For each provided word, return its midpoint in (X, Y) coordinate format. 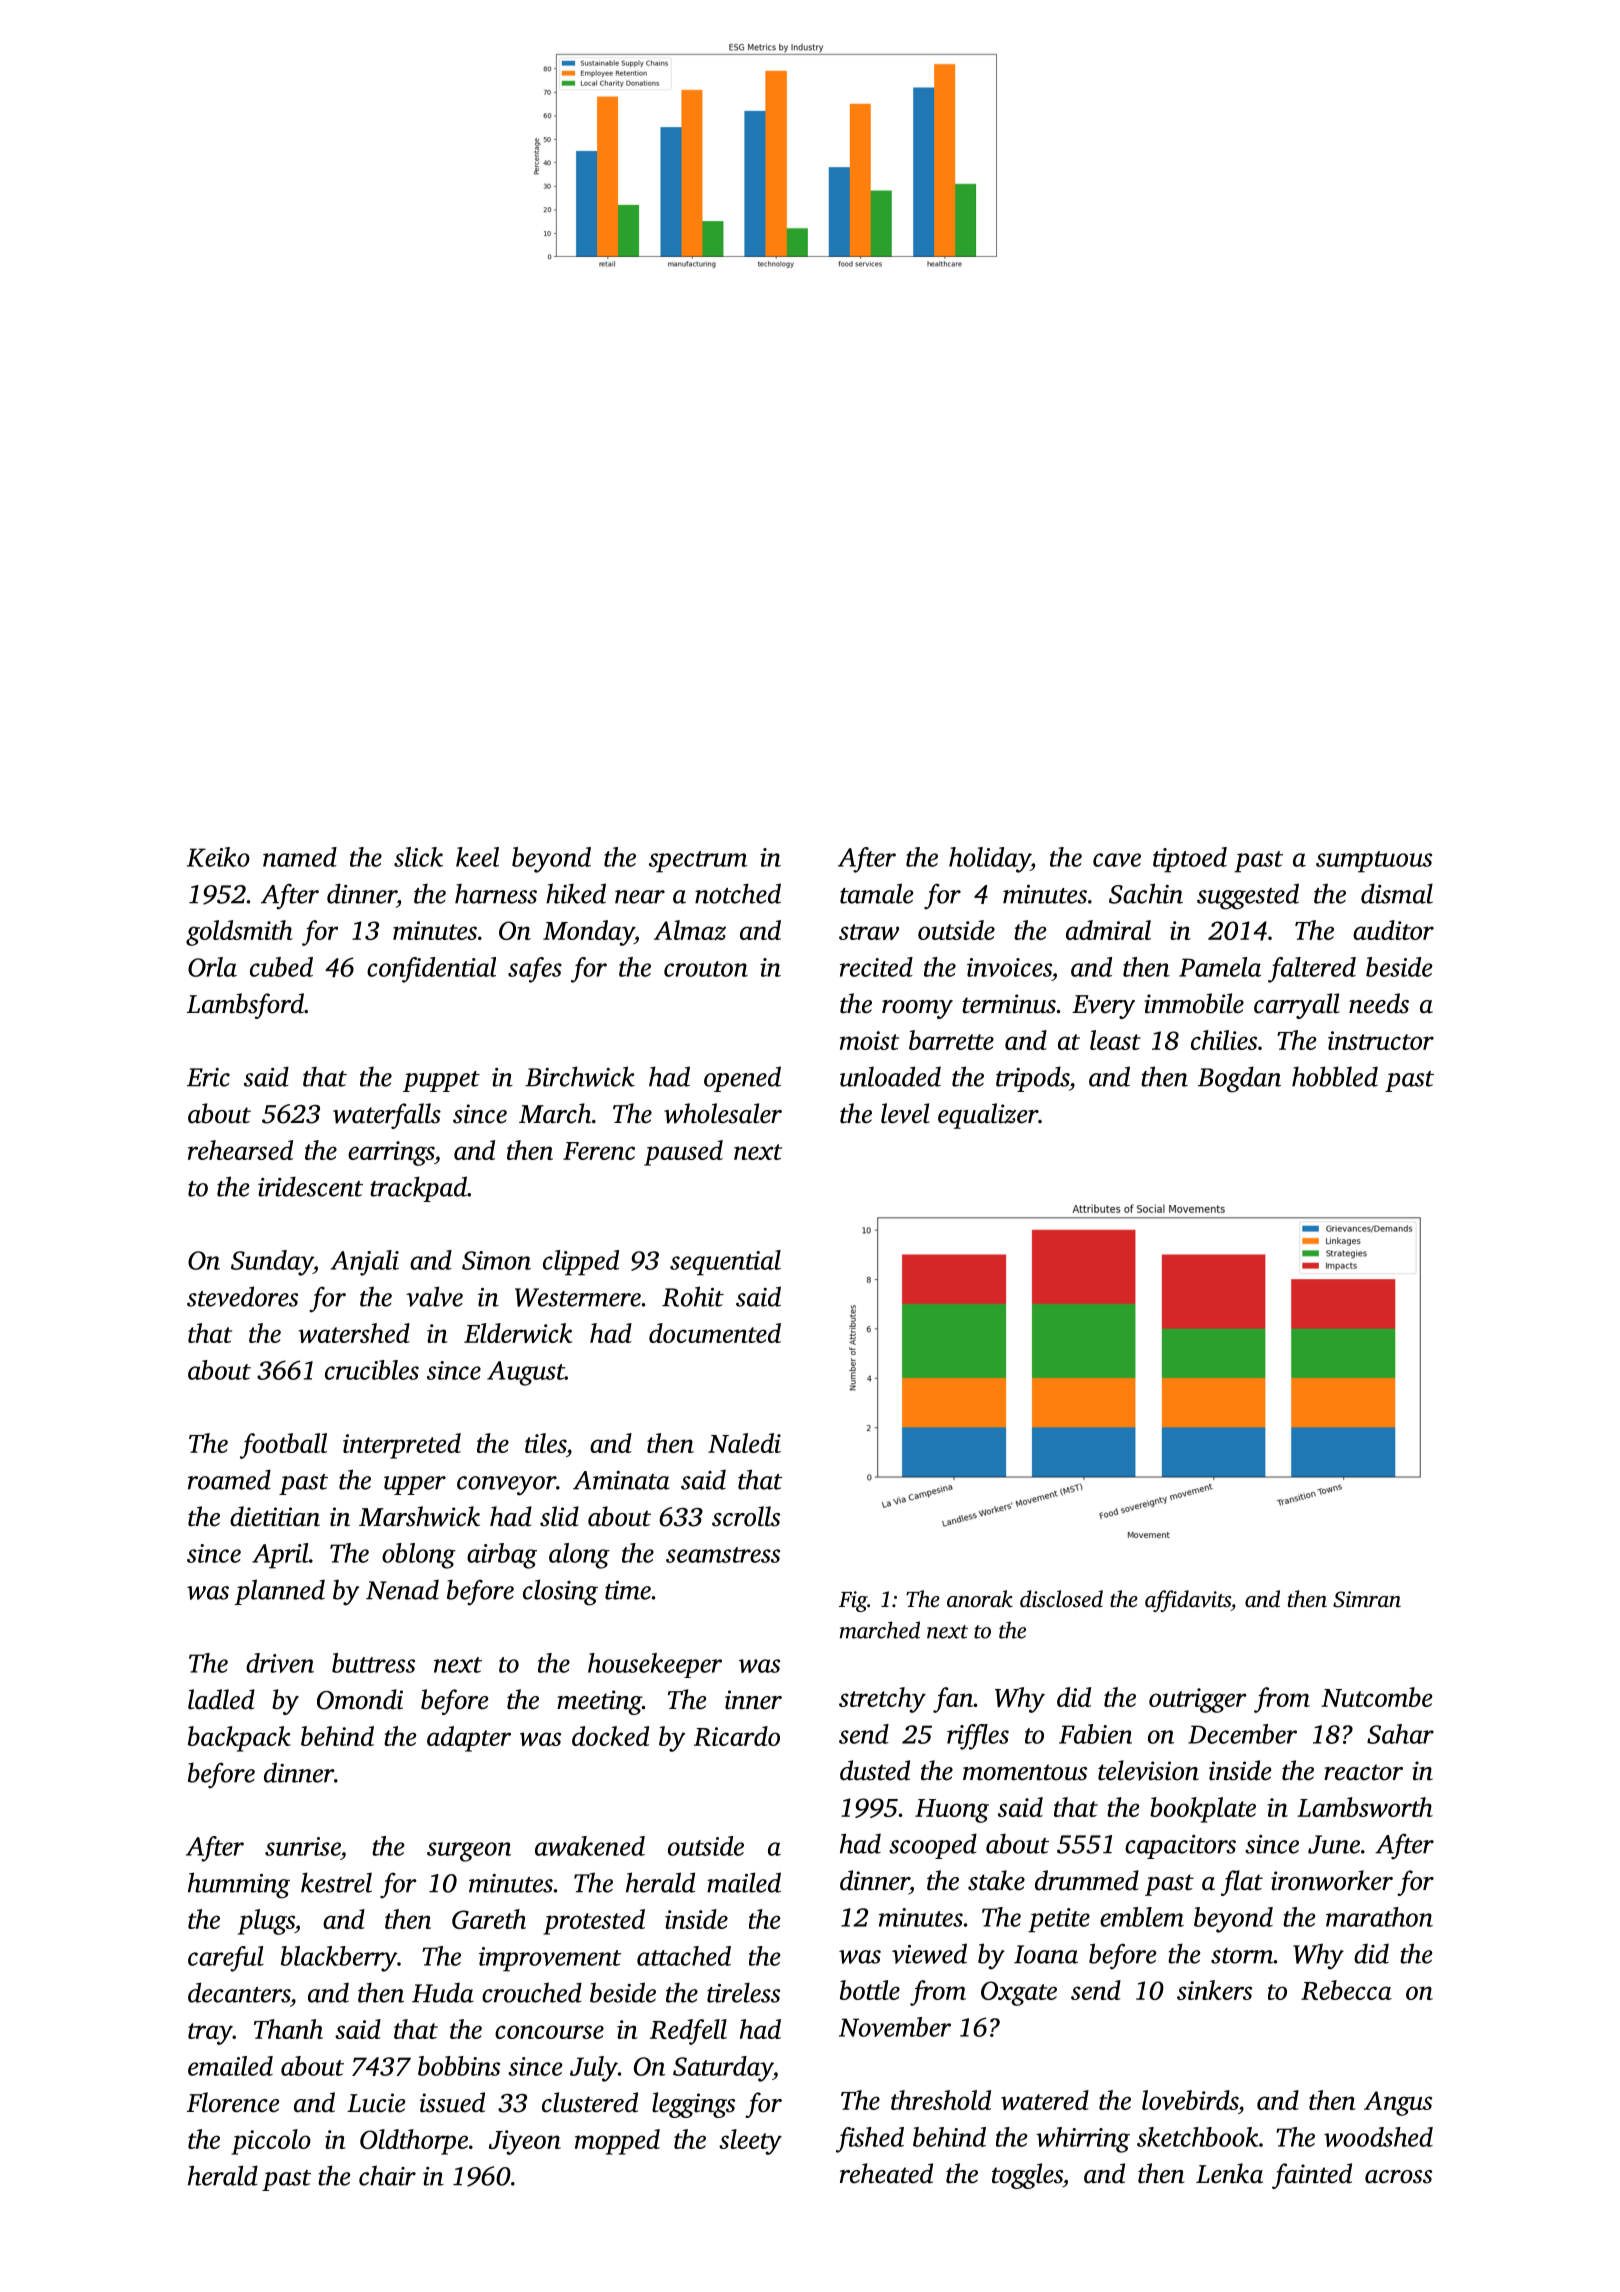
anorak (980, 1599)
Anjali (364, 1263)
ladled (221, 1699)
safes (535, 970)
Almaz (690, 930)
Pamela (1220, 967)
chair (387, 2175)
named (300, 857)
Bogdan (1239, 1079)
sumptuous (1374, 862)
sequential (725, 1263)
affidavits (1188, 1601)
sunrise (303, 1846)
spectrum (698, 862)
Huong (952, 1811)
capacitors (1180, 1847)
